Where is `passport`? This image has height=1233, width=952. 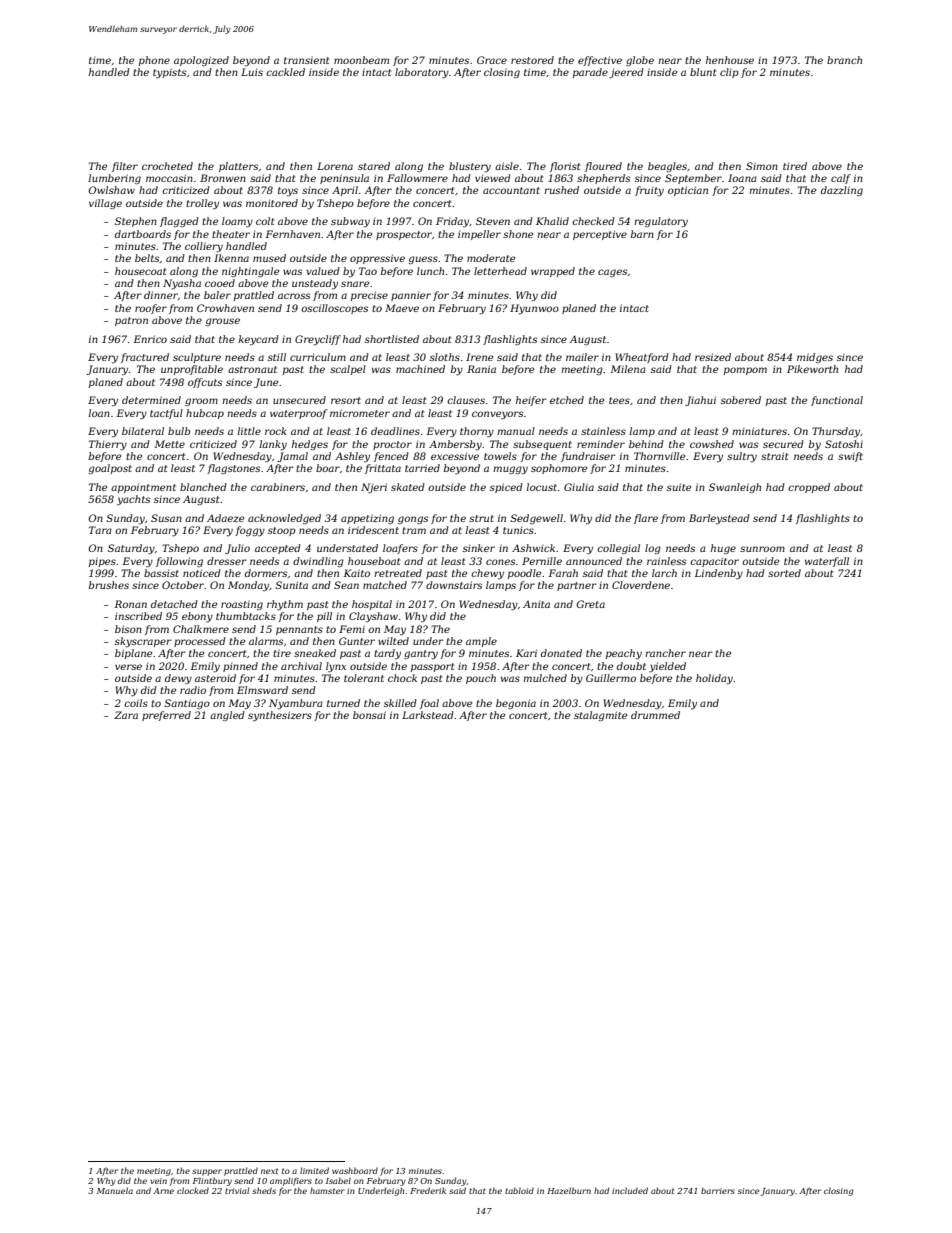 passport is located at coordinates (432, 667).
